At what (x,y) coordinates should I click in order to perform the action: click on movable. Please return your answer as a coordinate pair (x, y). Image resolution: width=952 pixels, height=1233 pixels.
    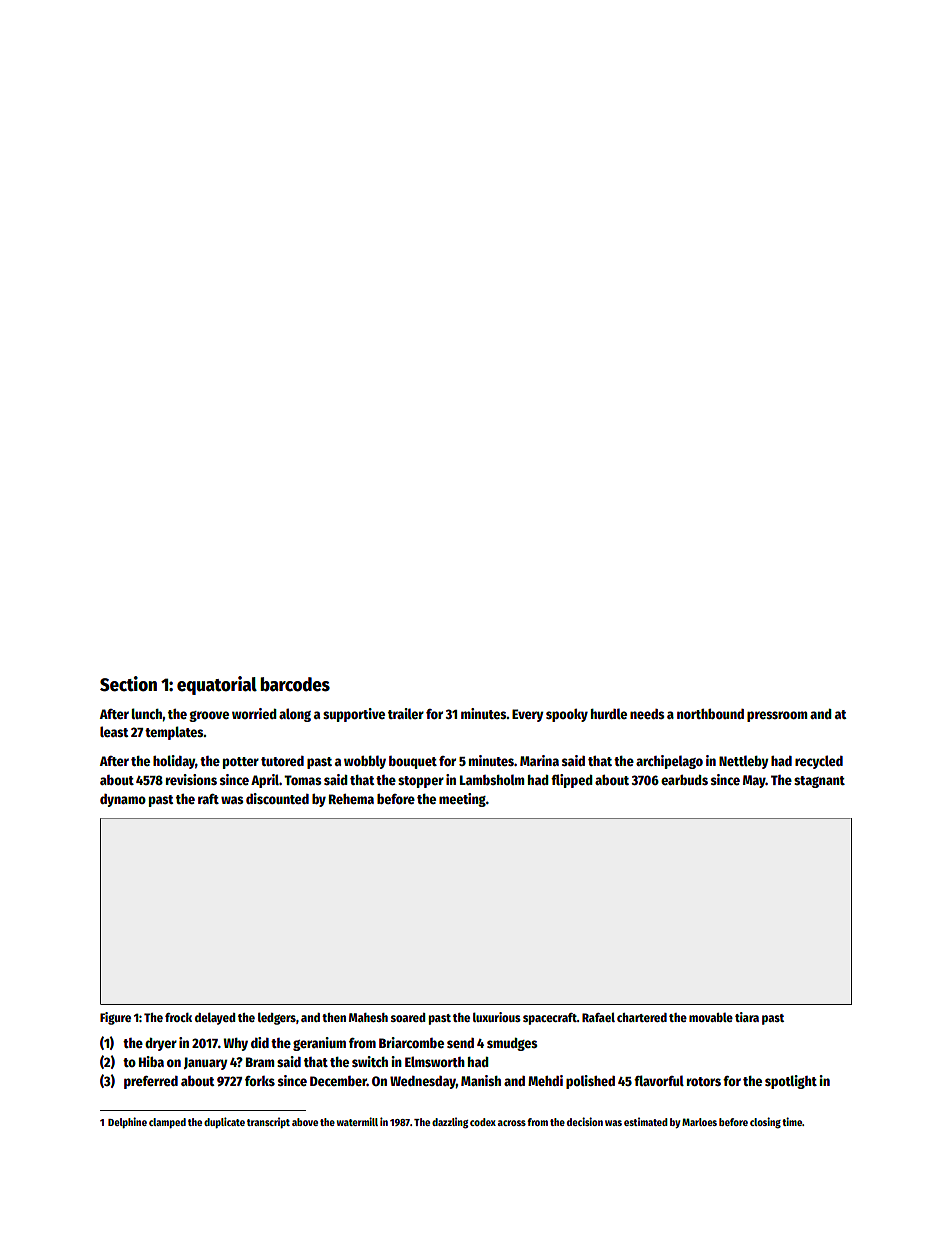
    Looking at the image, I should click on (711, 1017).
